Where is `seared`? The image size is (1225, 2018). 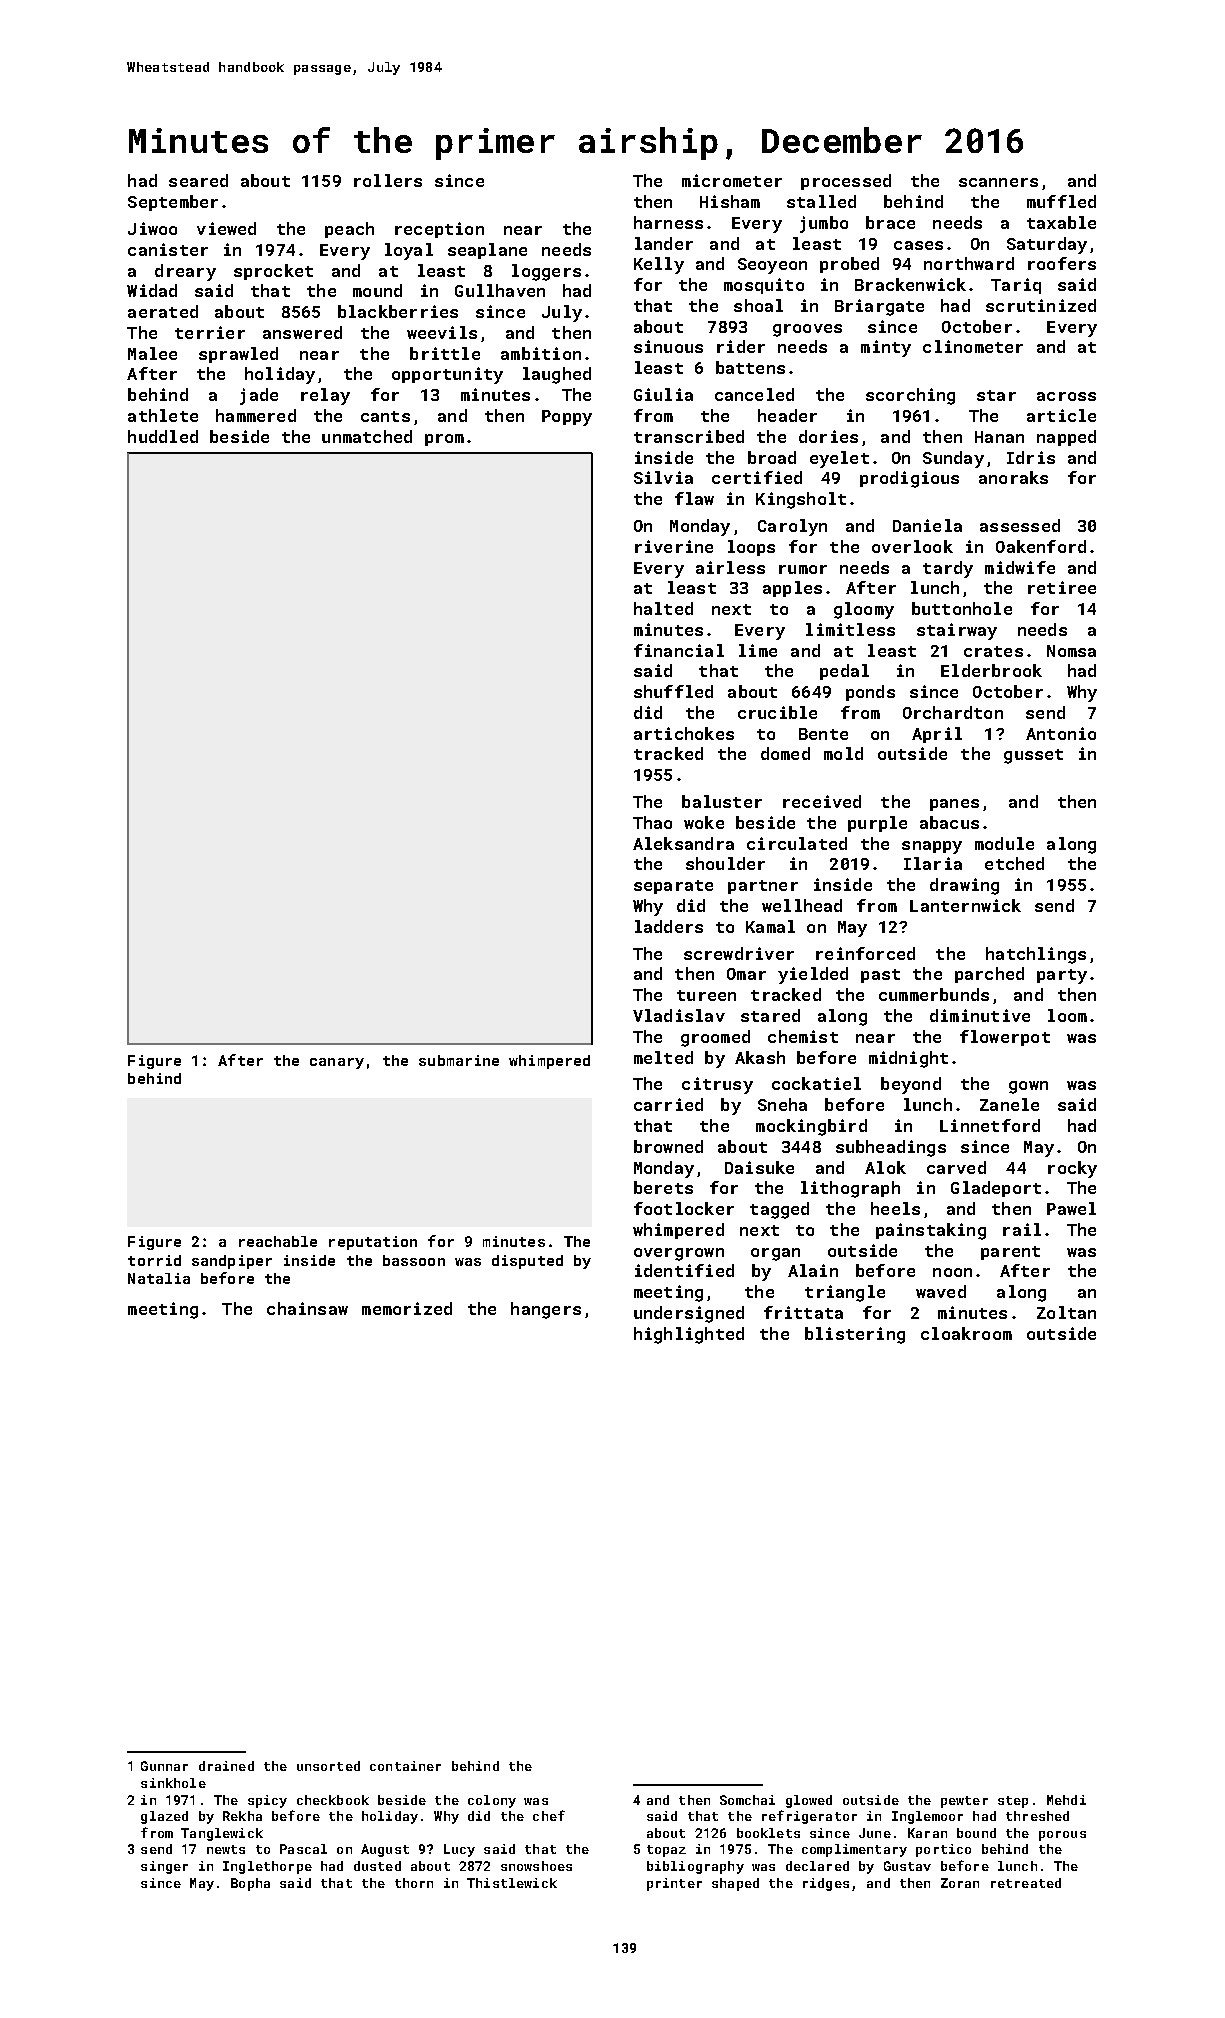
seared is located at coordinates (198, 180).
